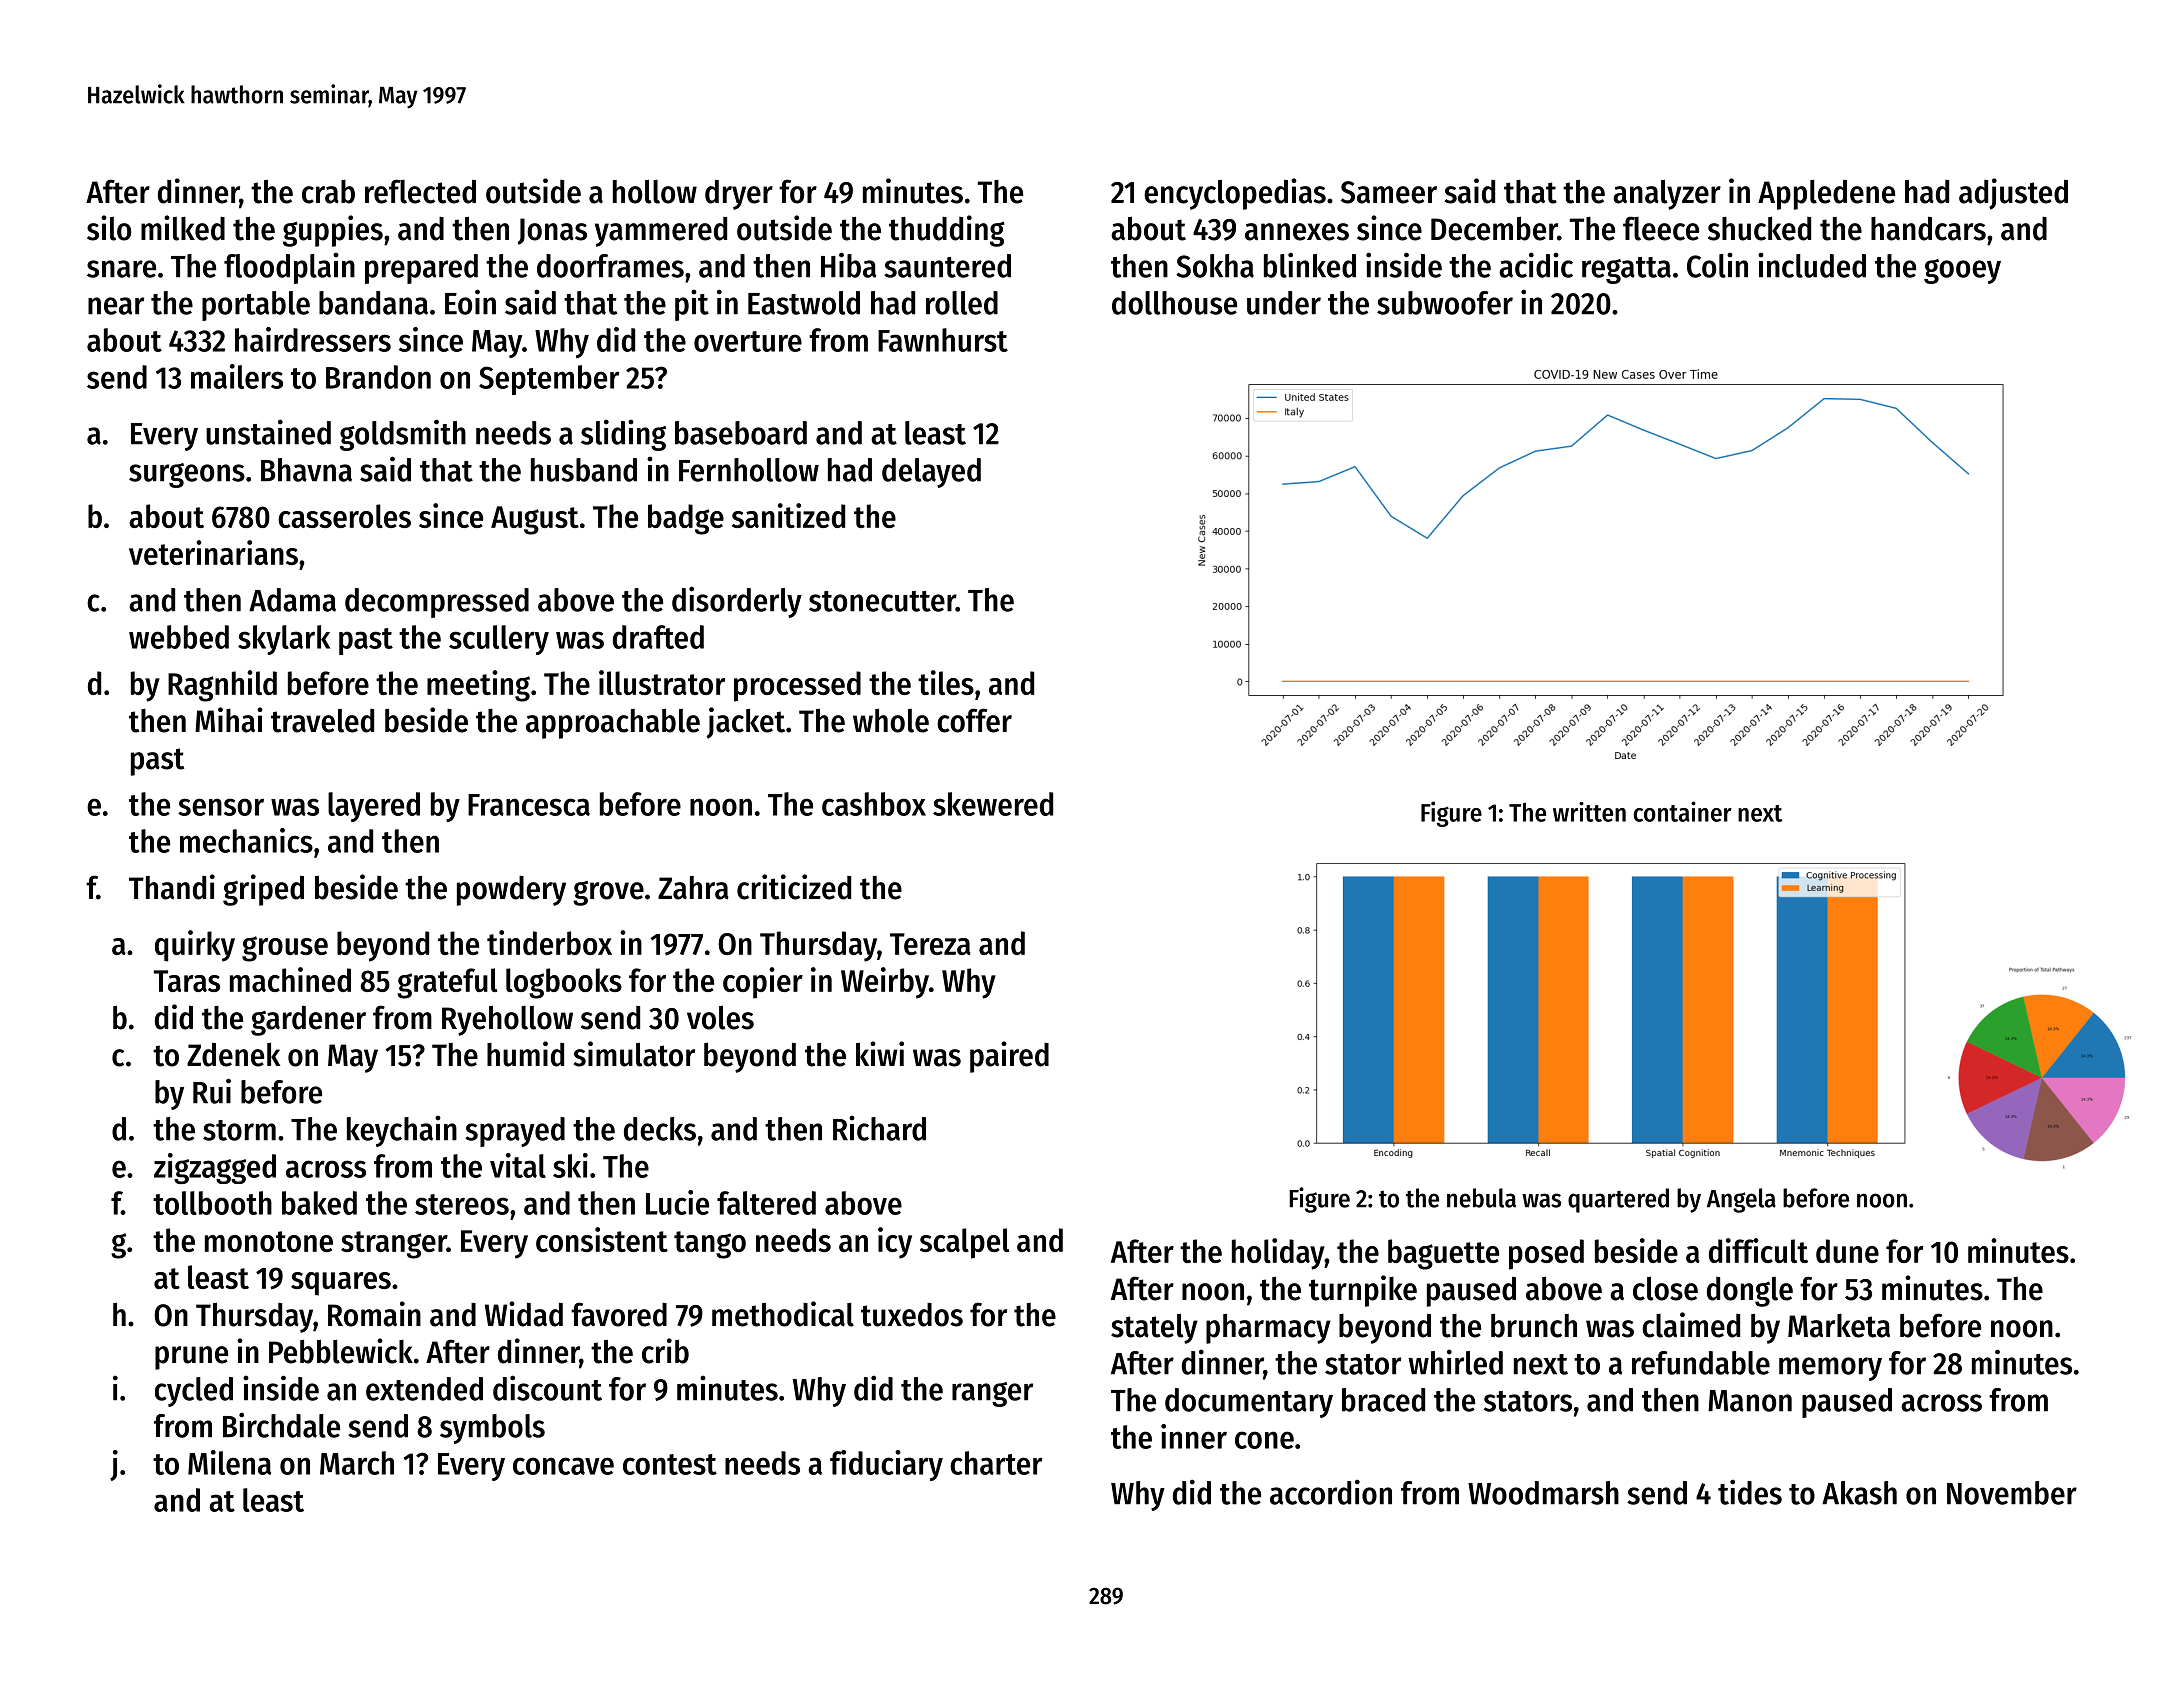 The height and width of the page is (1683, 2178). Describe the element at coordinates (879, 1128) in the page. I see `Richard` at that location.
